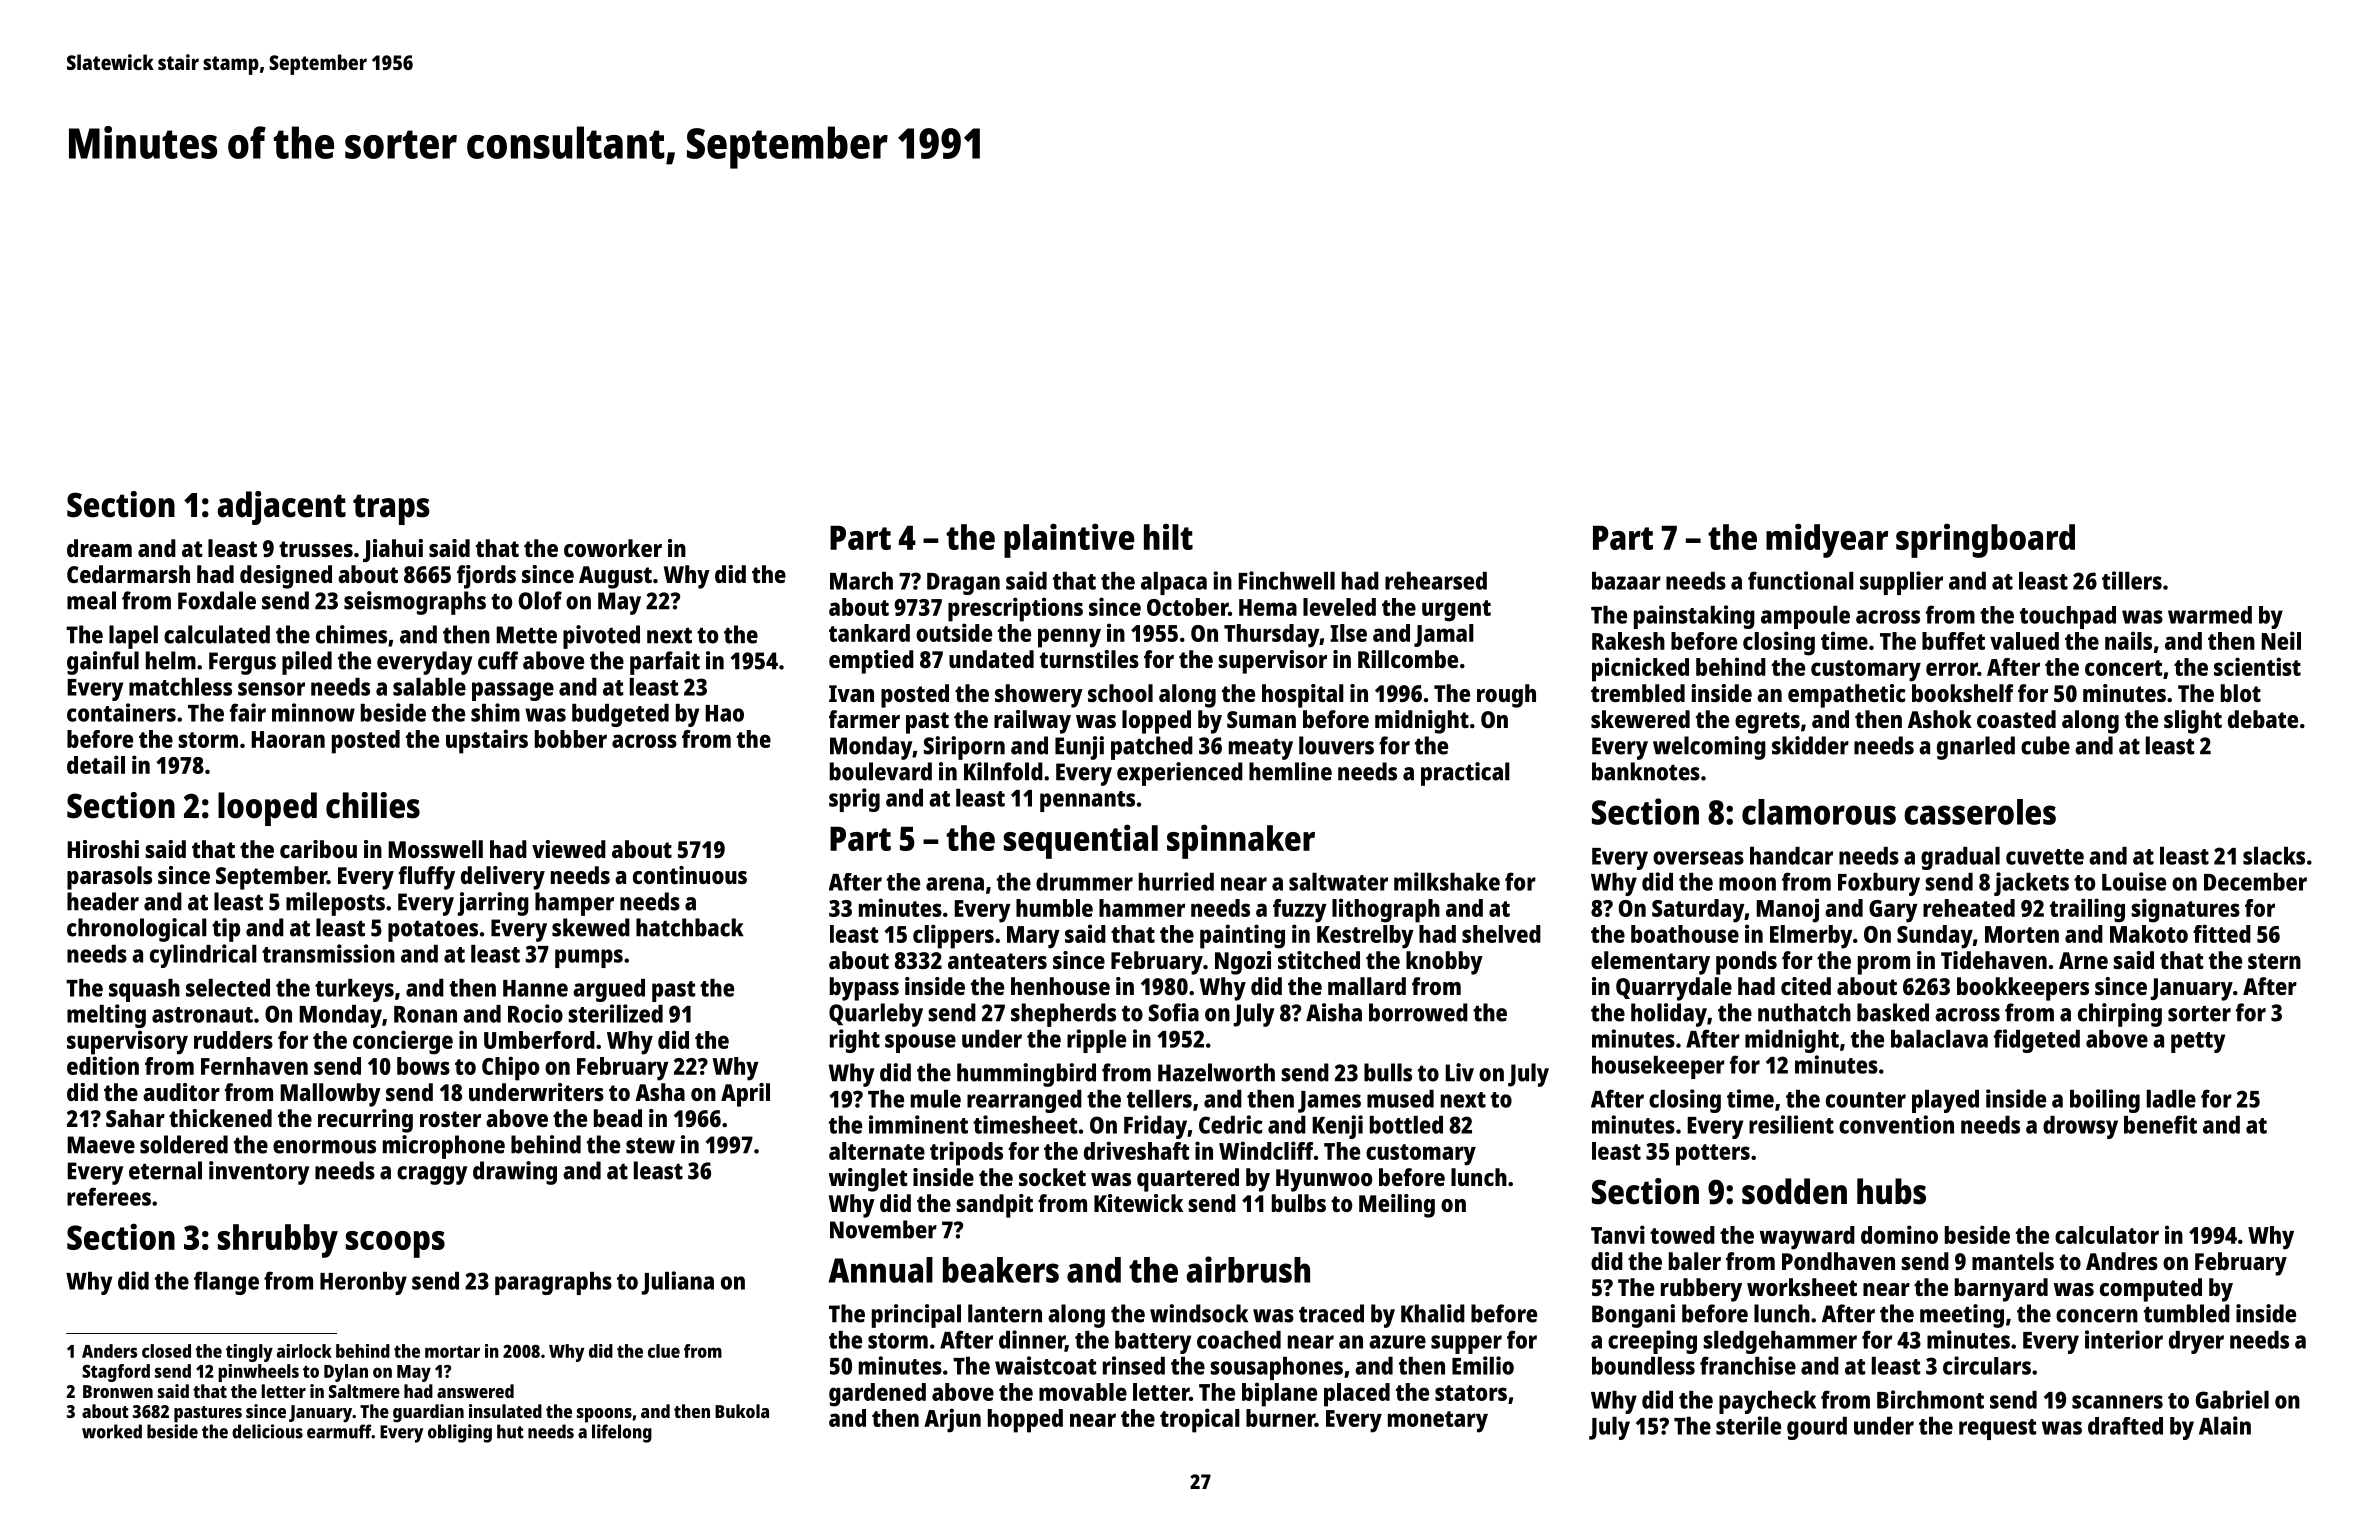 This screenshot has height=1540, width=2380. What do you see at coordinates (604, 1415) in the screenshot?
I see `spoons` at bounding box center [604, 1415].
